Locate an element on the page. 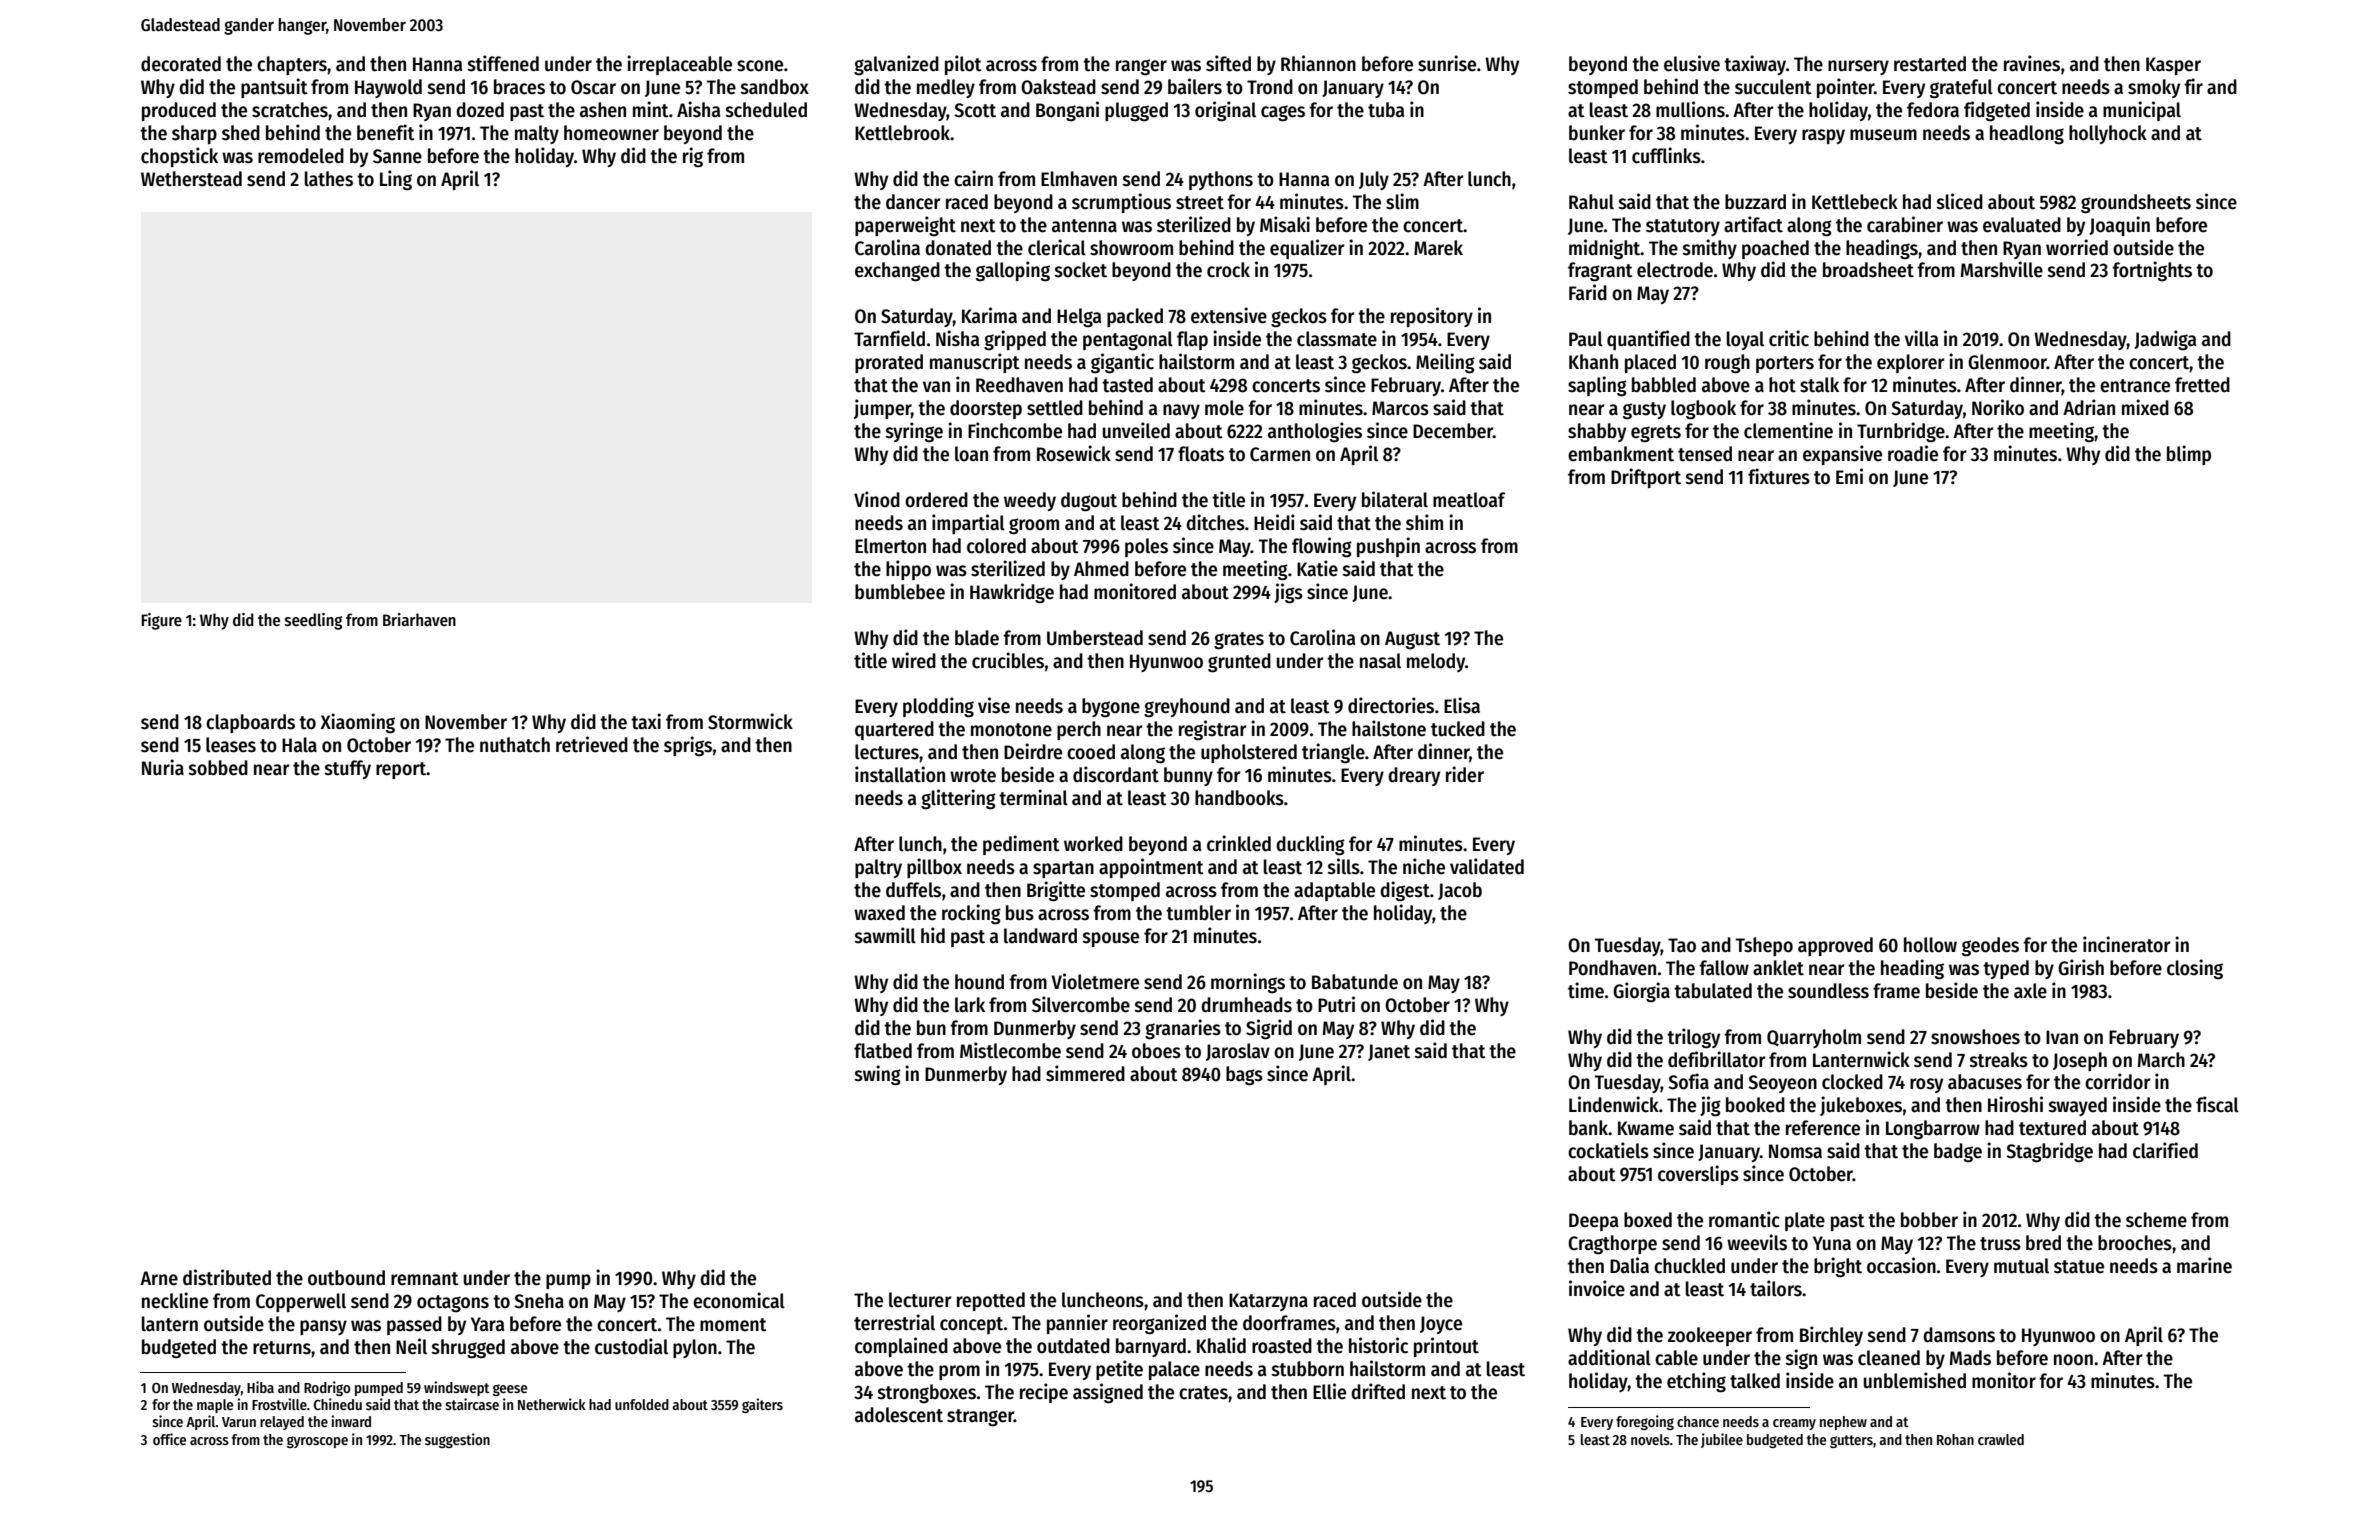 The height and width of the page is (1540, 2380). Briarhaven is located at coordinates (419, 620).
